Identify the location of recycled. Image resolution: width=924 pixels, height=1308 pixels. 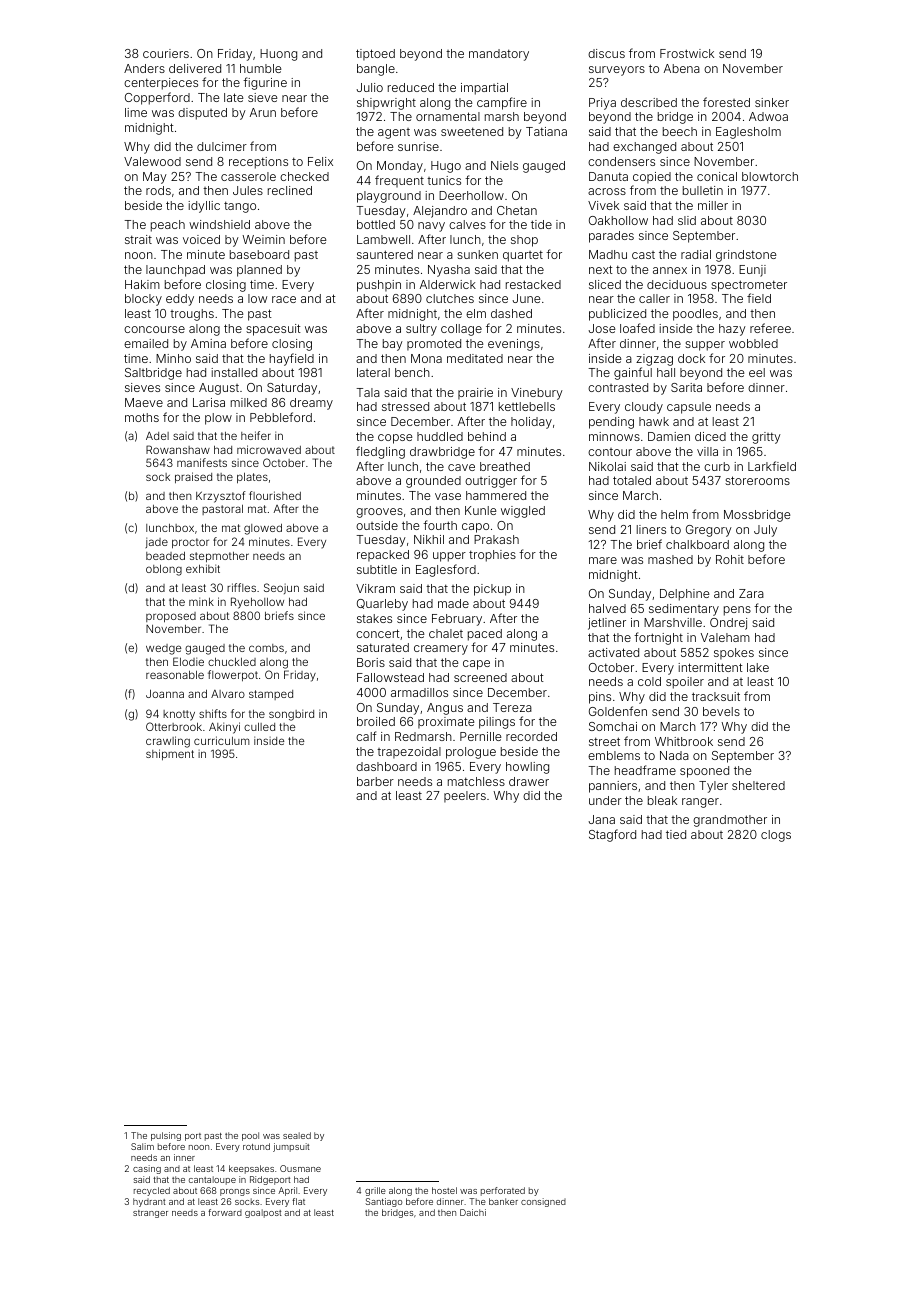
(152, 1191).
